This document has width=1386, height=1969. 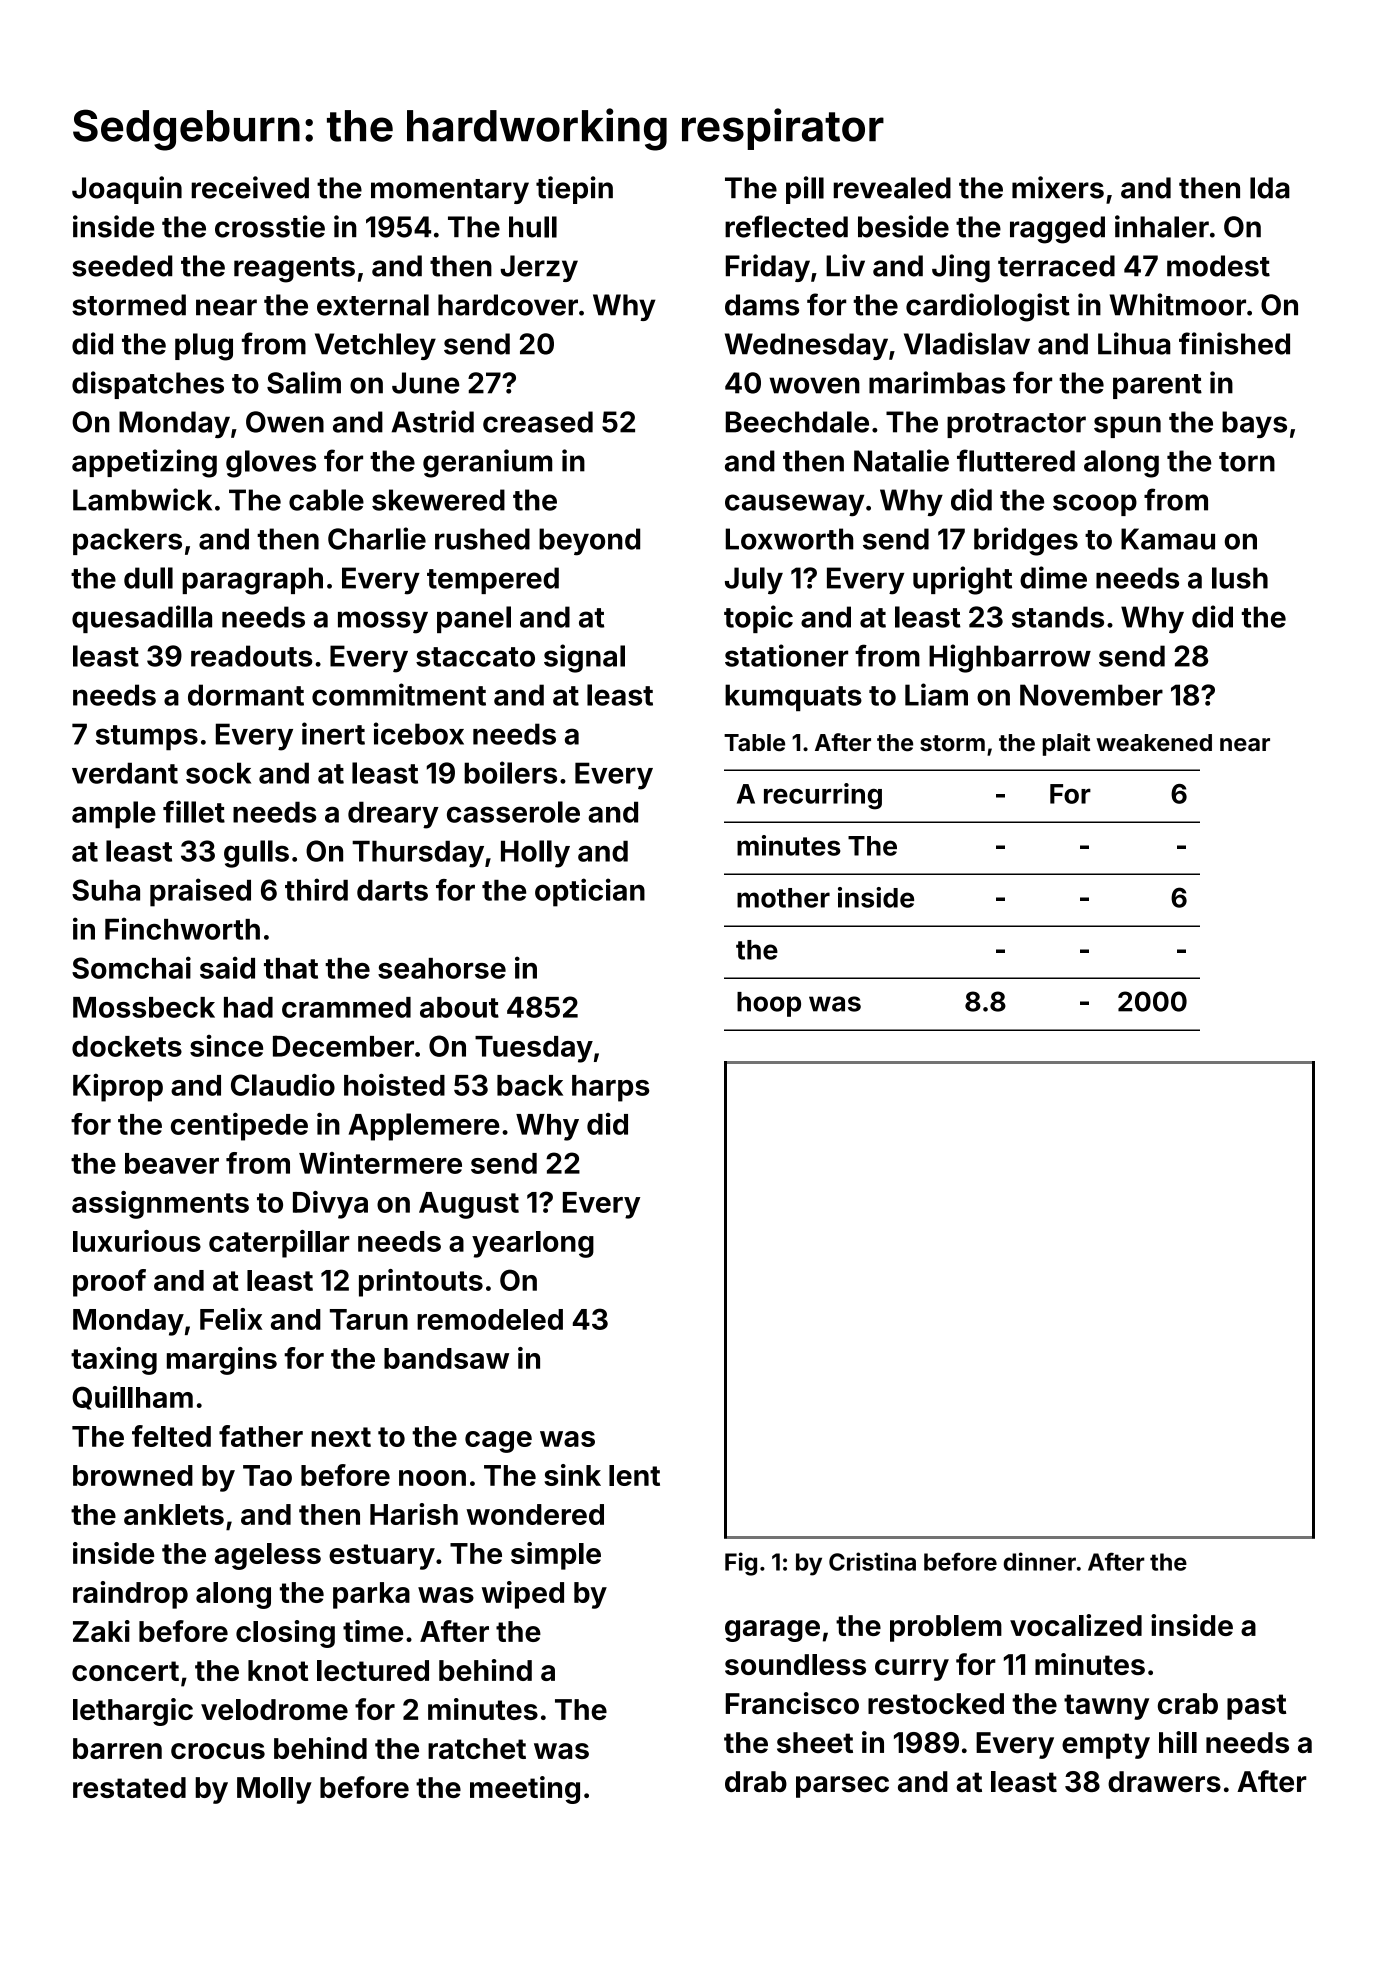 I want to click on bays, so click(x=1254, y=424).
